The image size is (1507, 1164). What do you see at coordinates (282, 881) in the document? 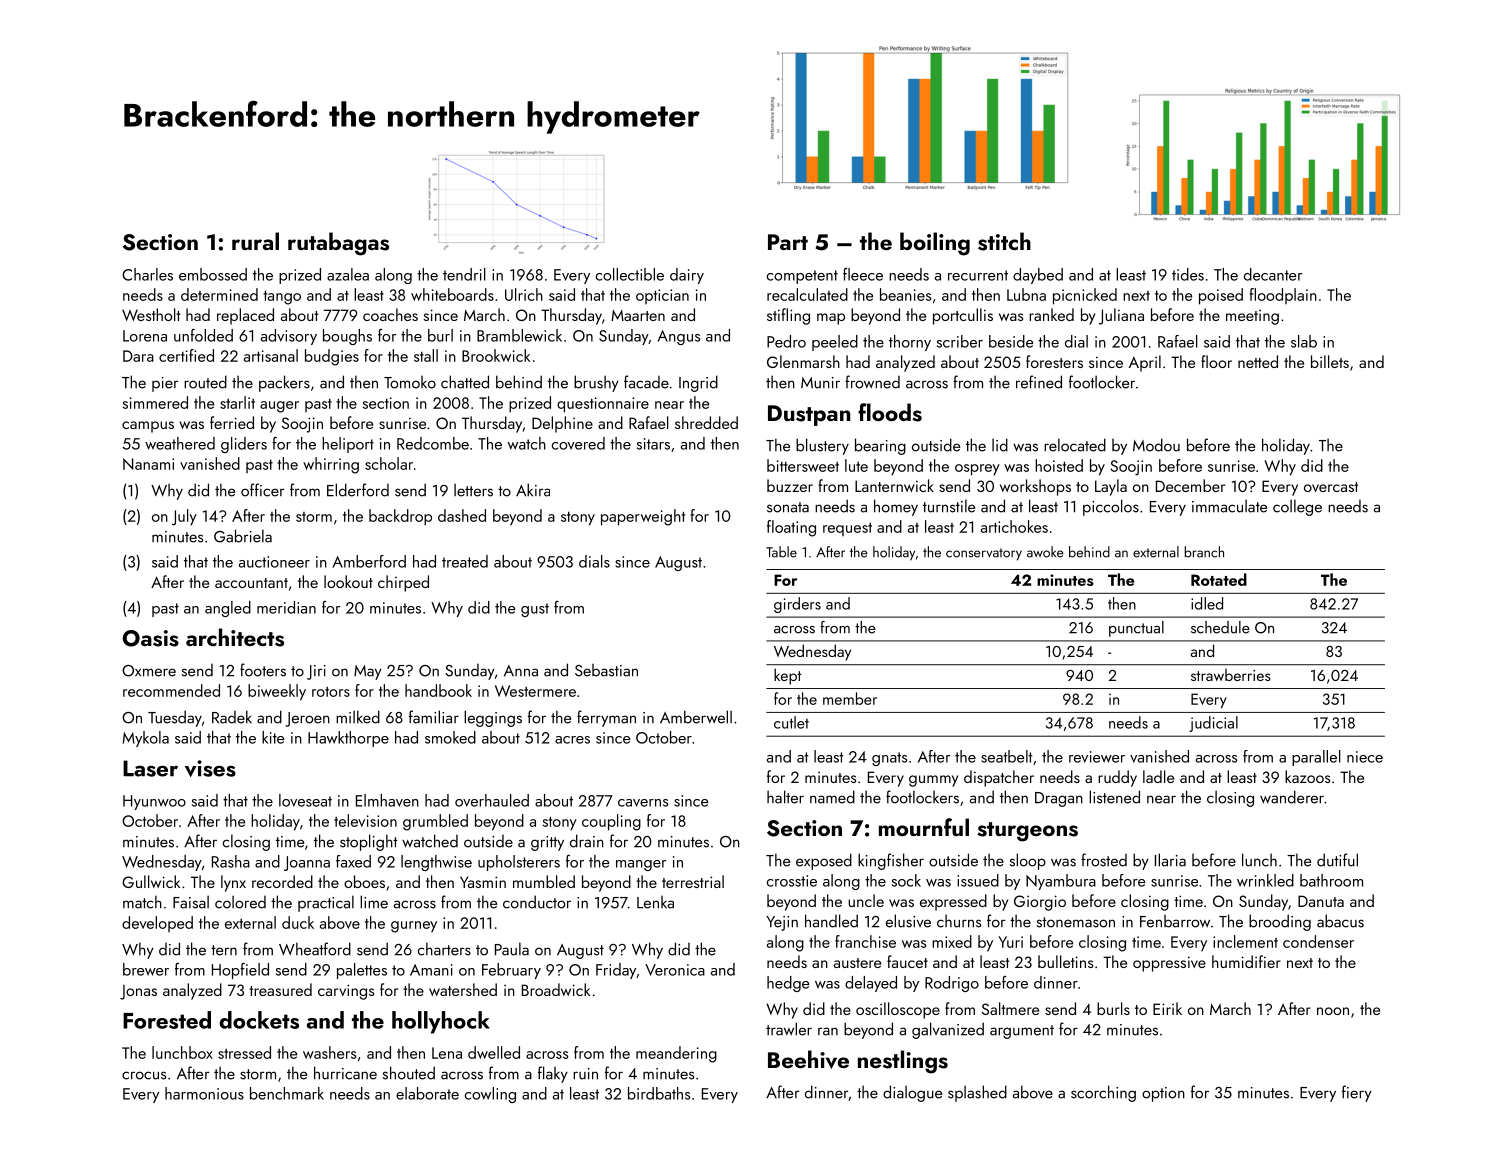
I see `recorded` at bounding box center [282, 881].
